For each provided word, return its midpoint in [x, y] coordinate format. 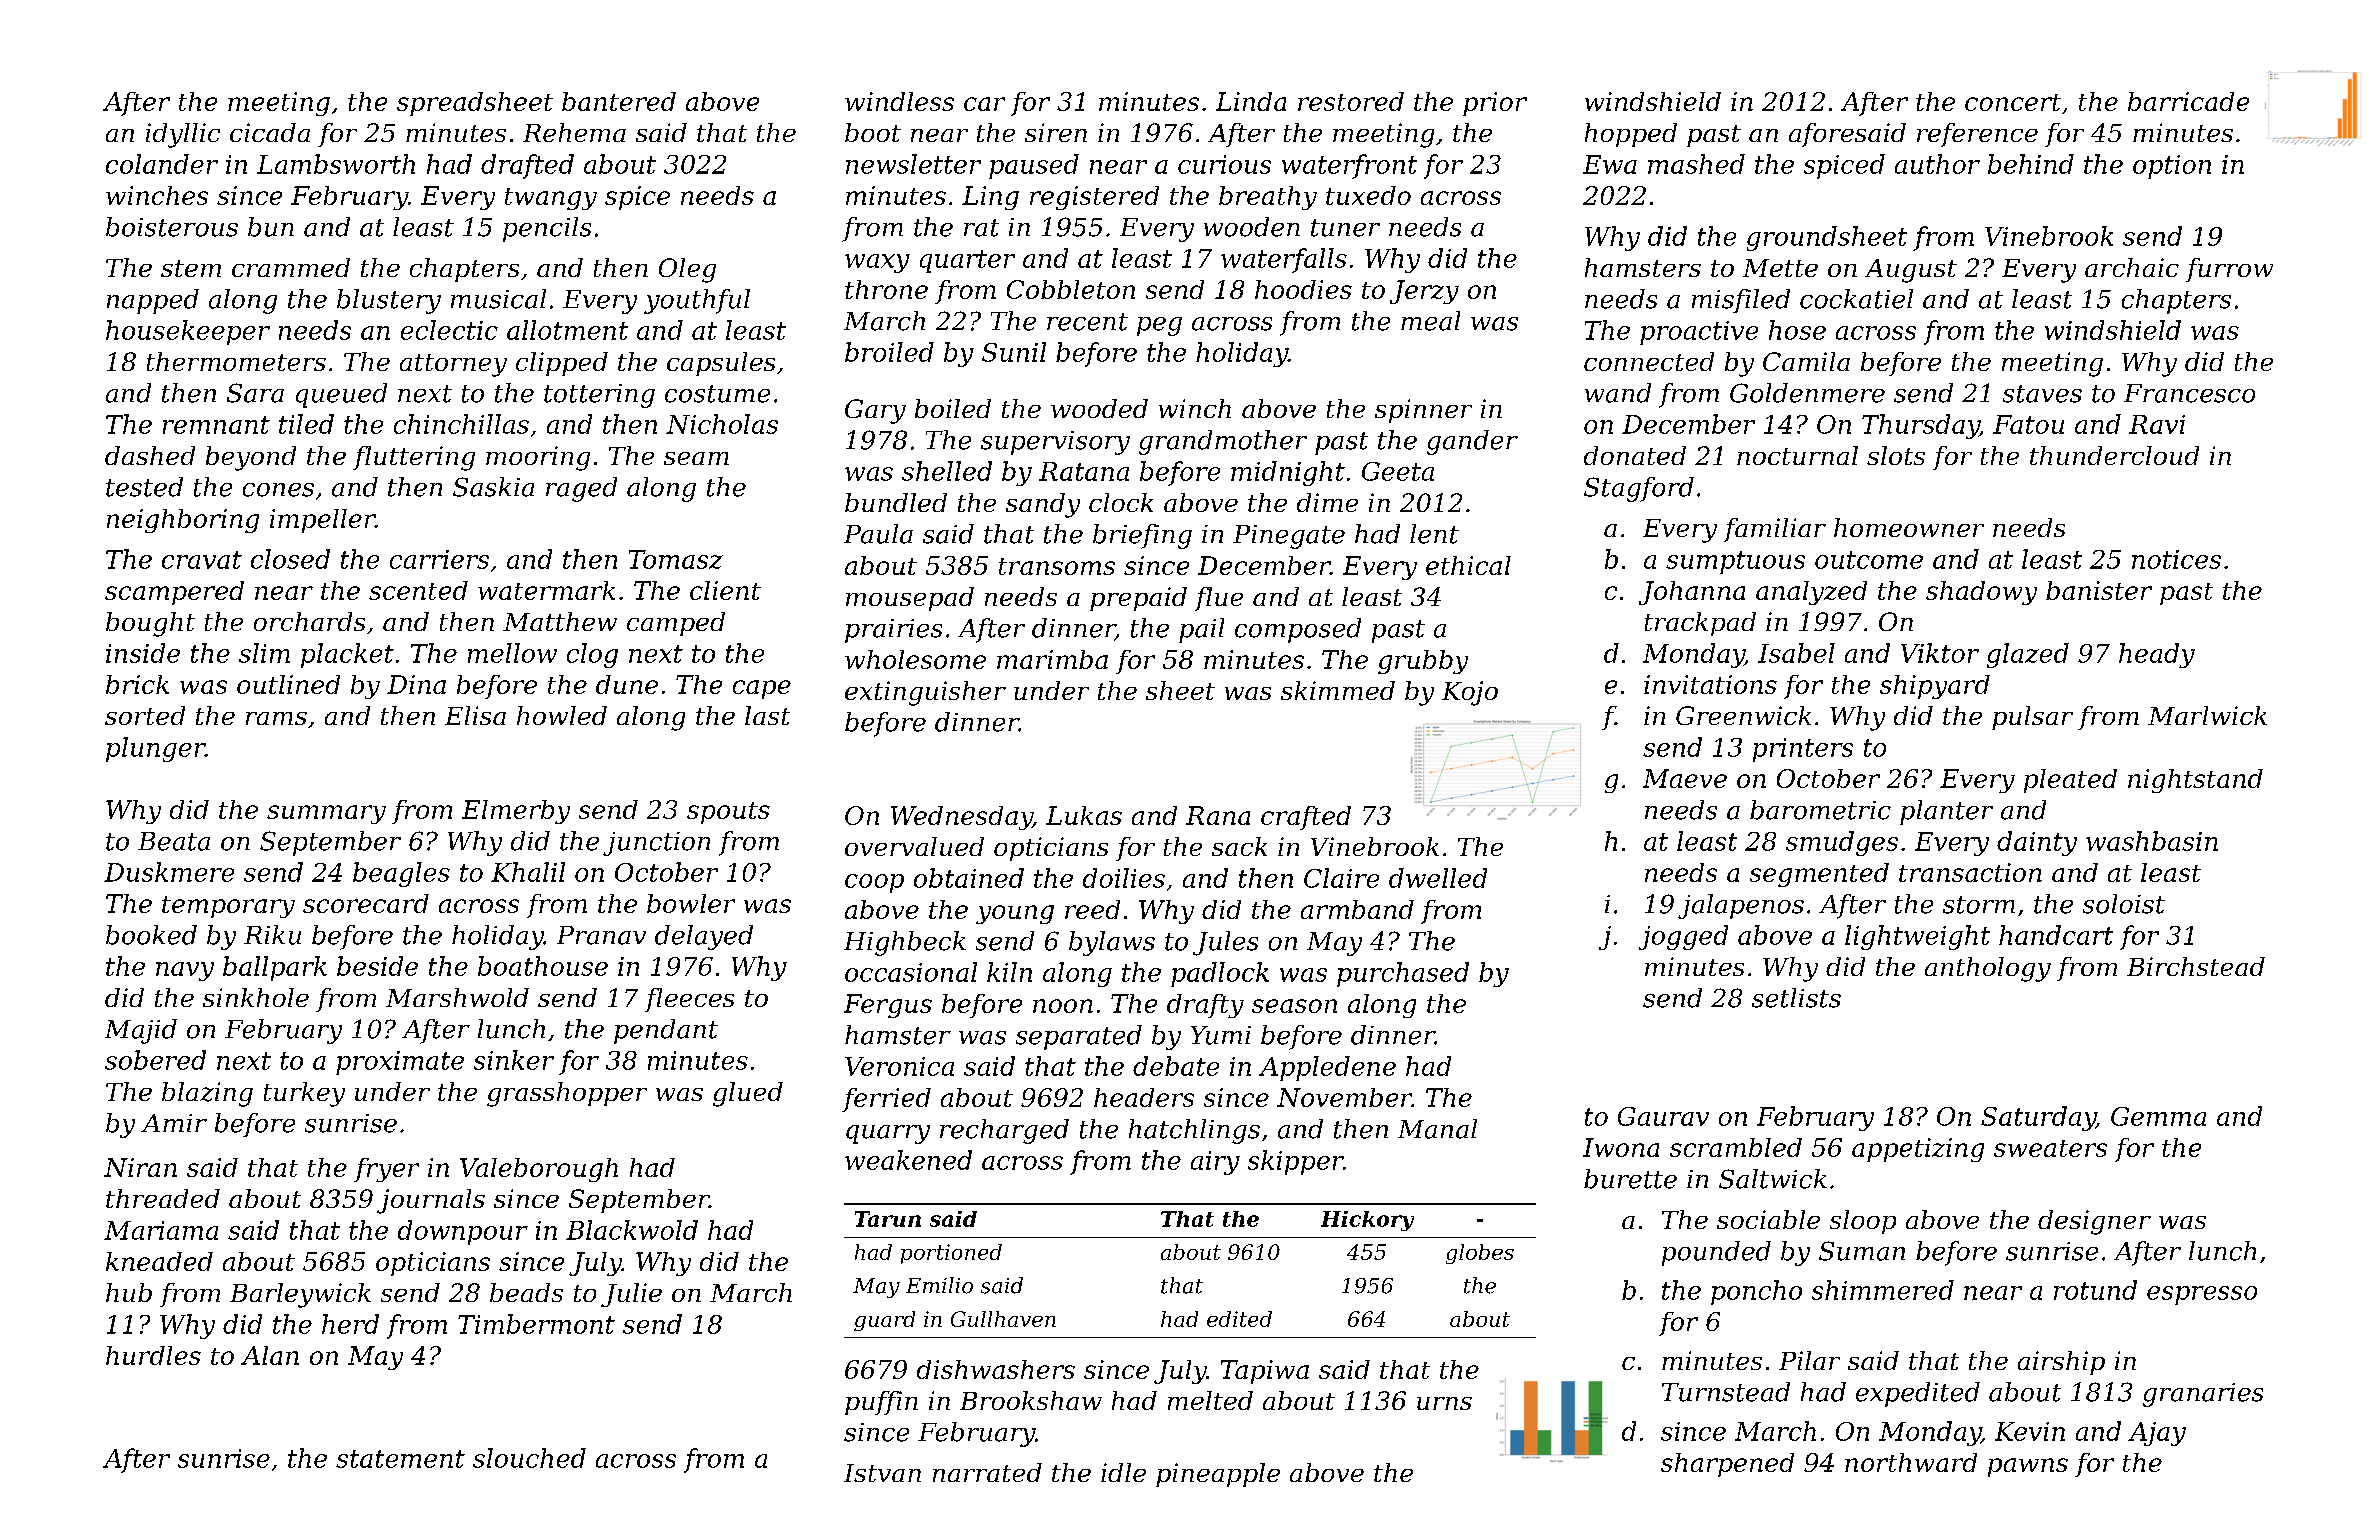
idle [1123, 1472]
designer [2094, 1222]
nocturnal [1797, 455]
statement [400, 1459]
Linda [1251, 101]
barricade [2188, 101]
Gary [875, 411]
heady [2157, 655]
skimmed [1338, 690]
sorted [145, 715]
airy [1215, 1163]
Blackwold [632, 1230]
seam [696, 458]
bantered [619, 101]
